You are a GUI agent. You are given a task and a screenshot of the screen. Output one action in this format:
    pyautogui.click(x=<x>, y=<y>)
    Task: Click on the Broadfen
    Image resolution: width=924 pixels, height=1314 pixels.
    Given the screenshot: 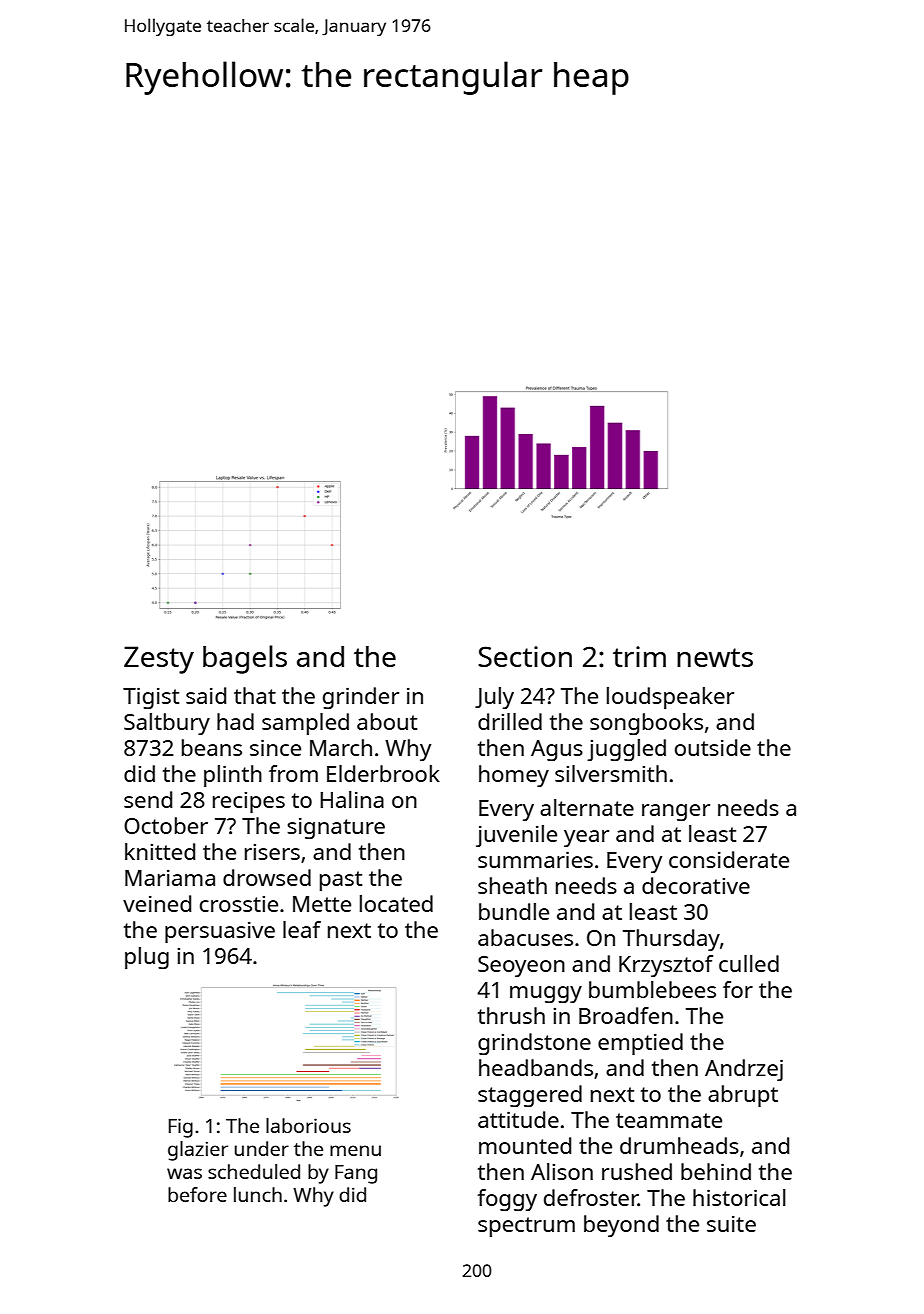 What is the action you would take?
    pyautogui.click(x=626, y=1015)
